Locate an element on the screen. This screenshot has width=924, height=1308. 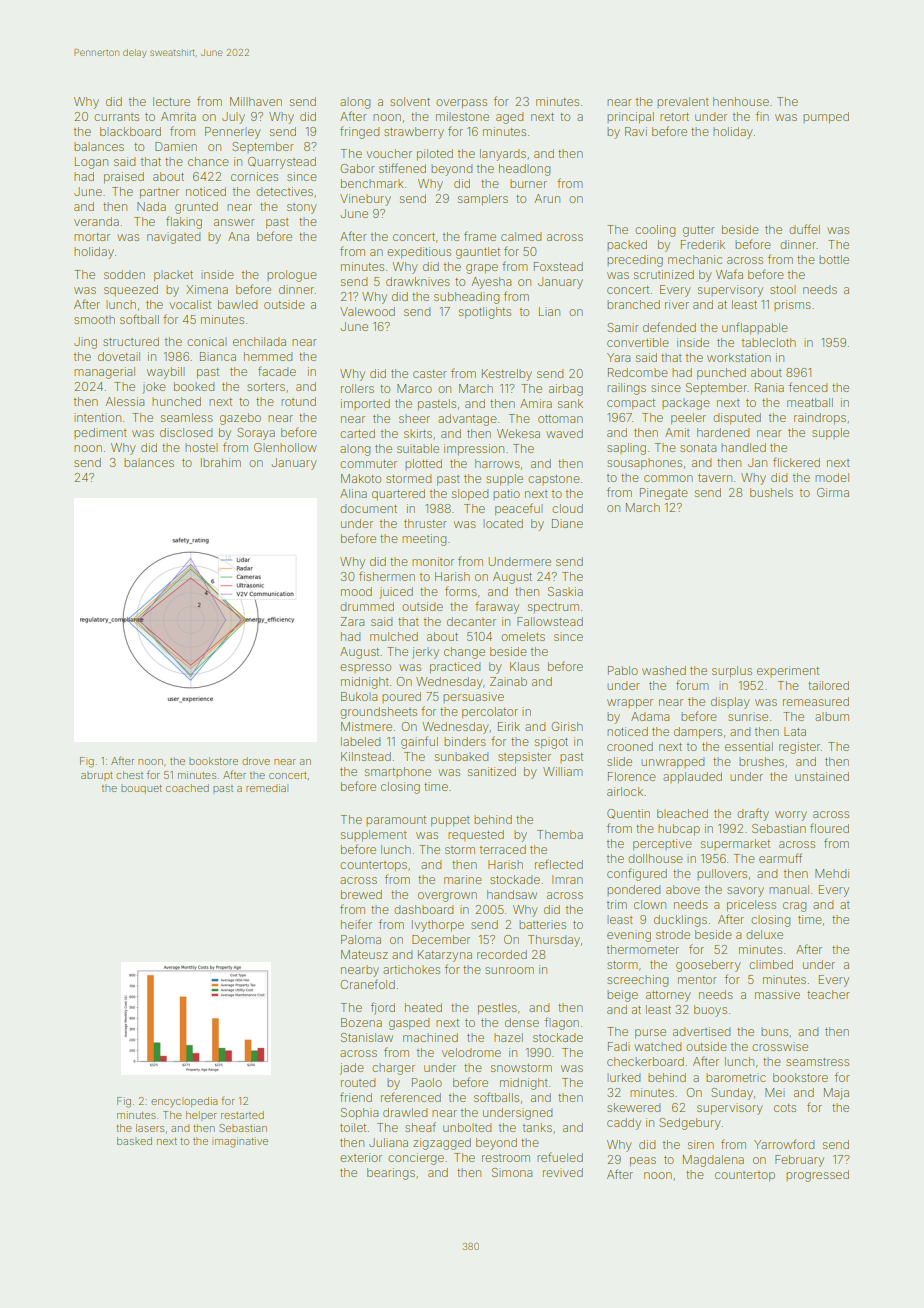
Ayesha is located at coordinates (491, 283).
